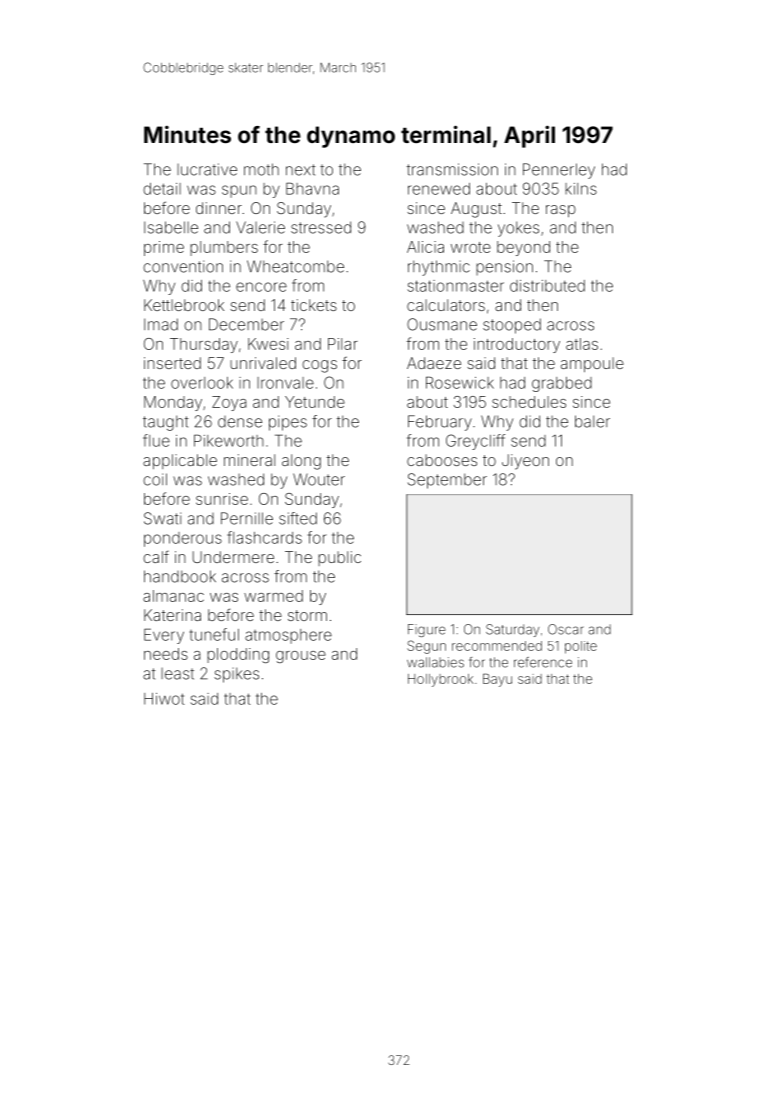 Image resolution: width=775 pixels, height=1099 pixels. Describe the element at coordinates (497, 646) in the document. I see `recommended` at that location.
